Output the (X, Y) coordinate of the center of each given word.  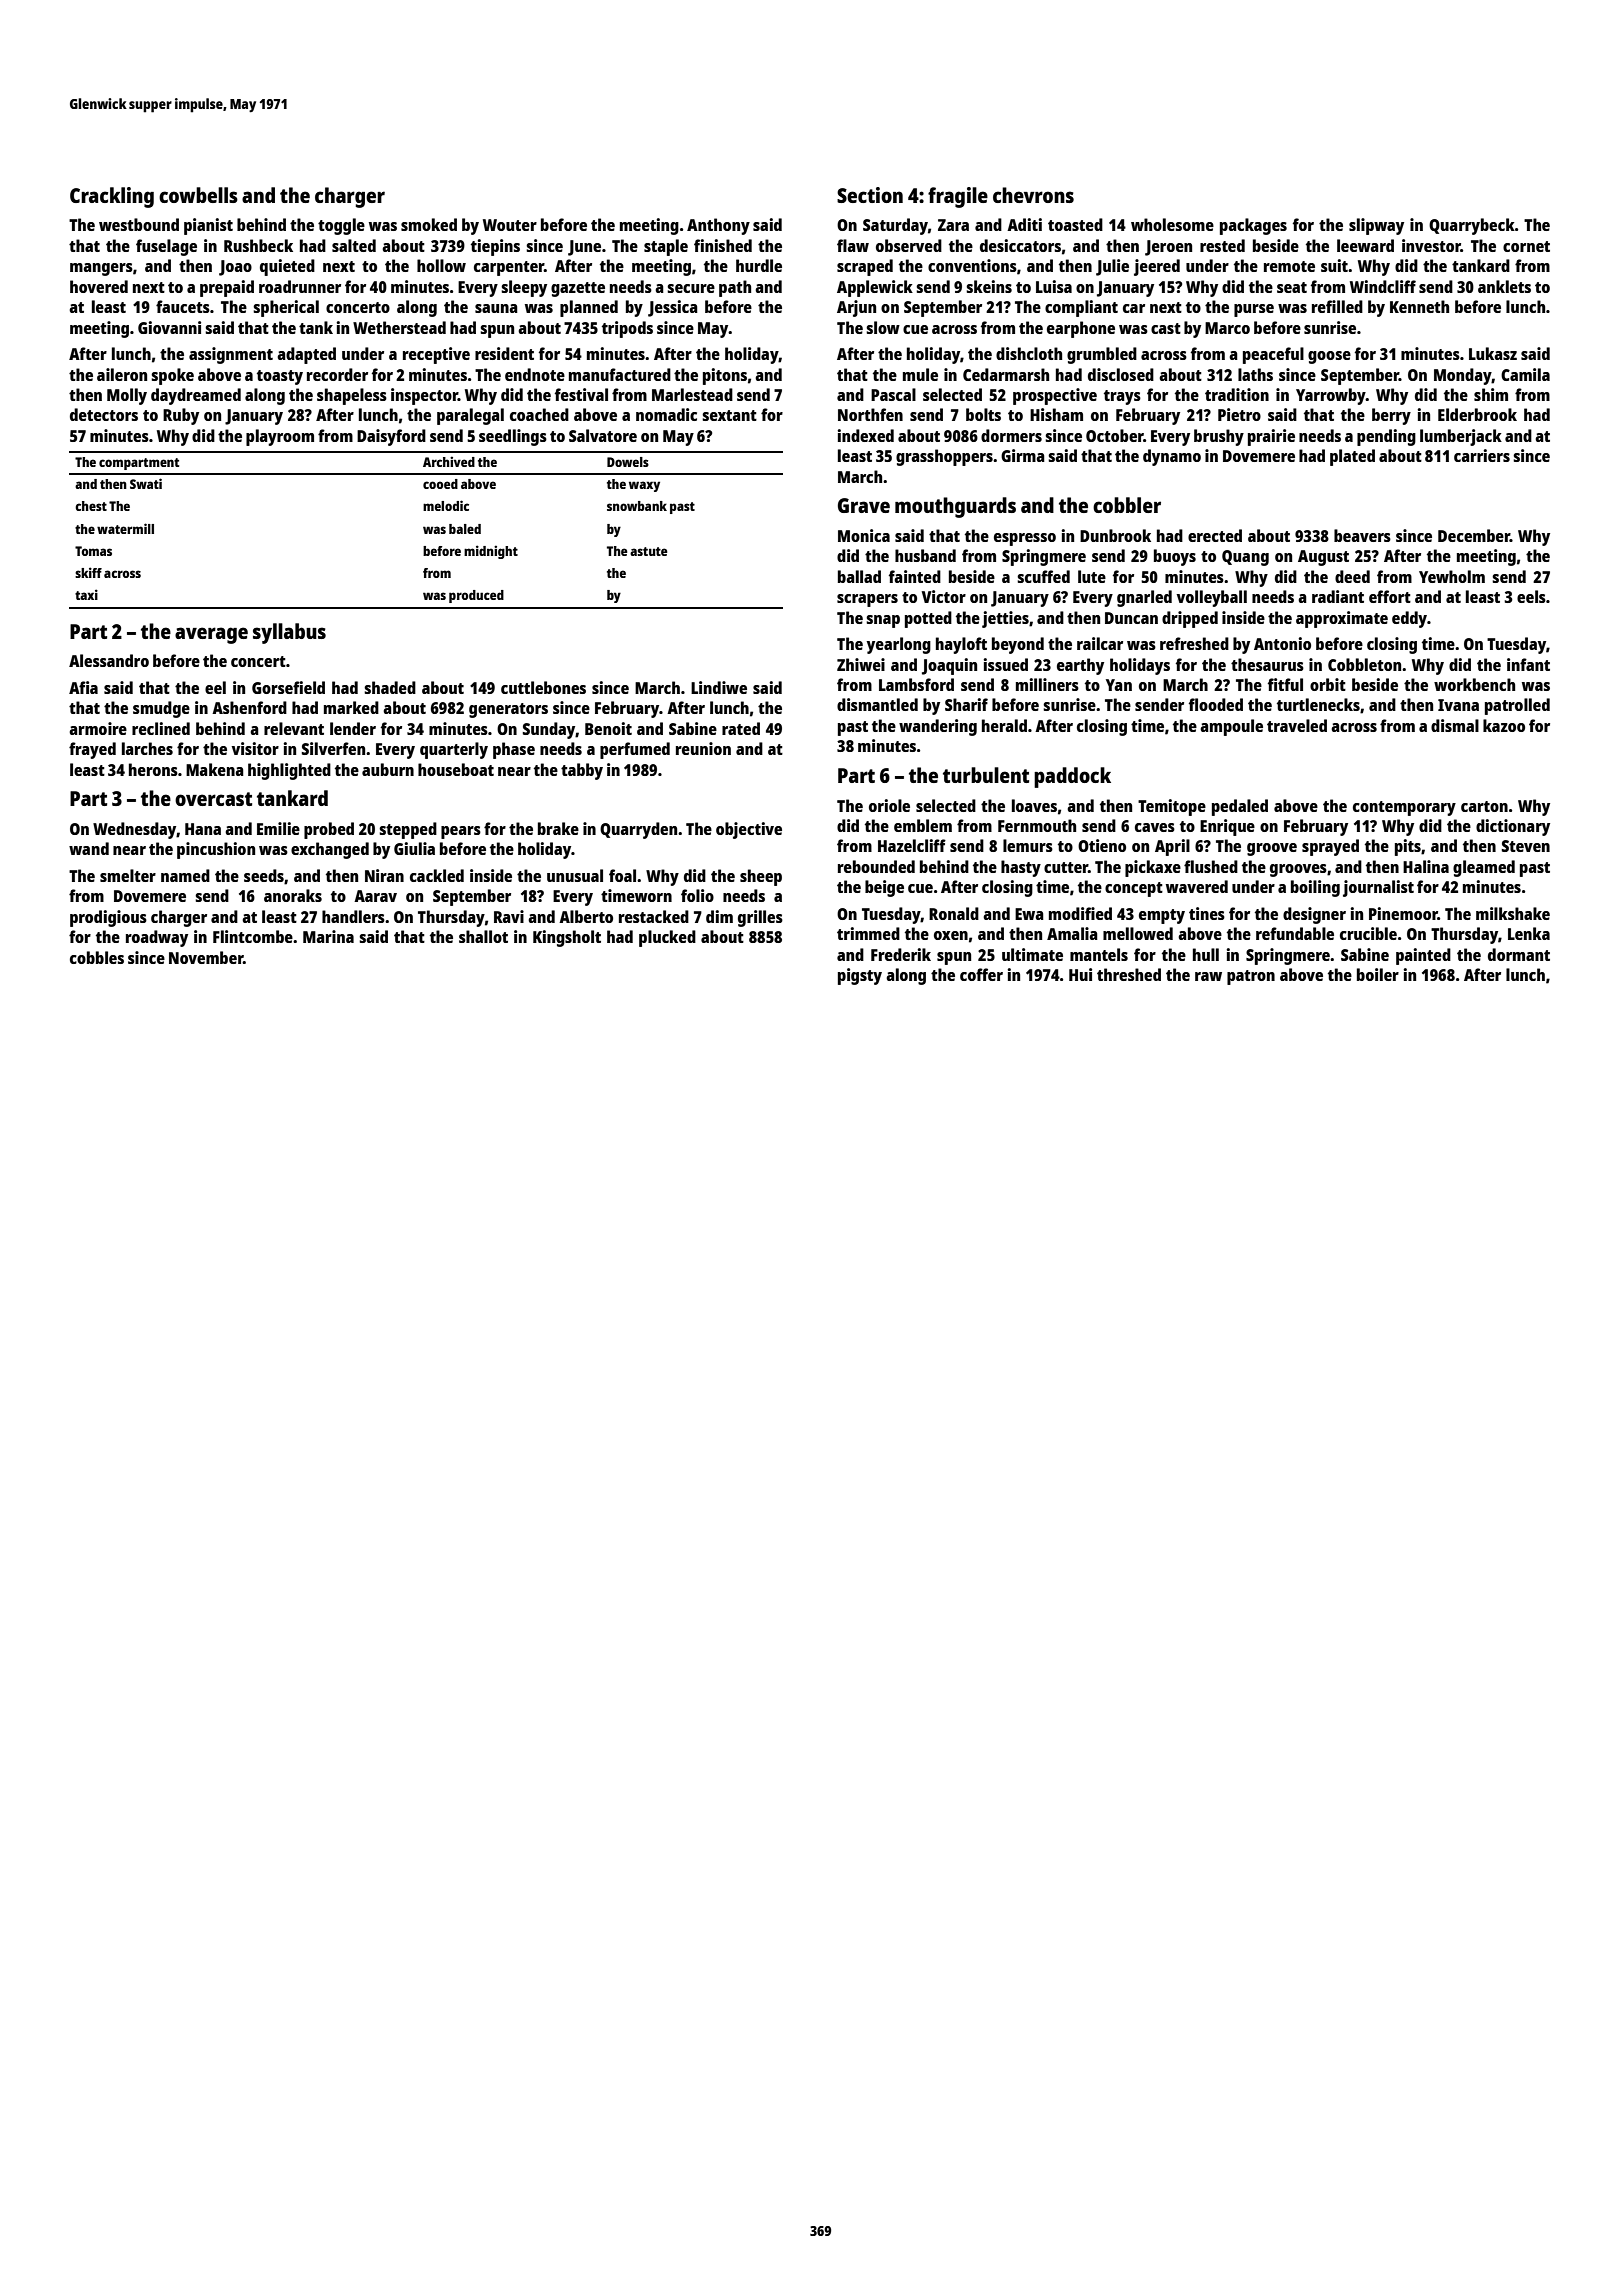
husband (925, 555)
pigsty (860, 976)
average (211, 635)
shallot (483, 936)
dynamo (1172, 457)
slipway (1376, 226)
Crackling (112, 197)
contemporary (1404, 808)
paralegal (470, 416)
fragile (958, 197)
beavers (1362, 535)
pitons (725, 376)
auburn (388, 769)
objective (749, 830)
